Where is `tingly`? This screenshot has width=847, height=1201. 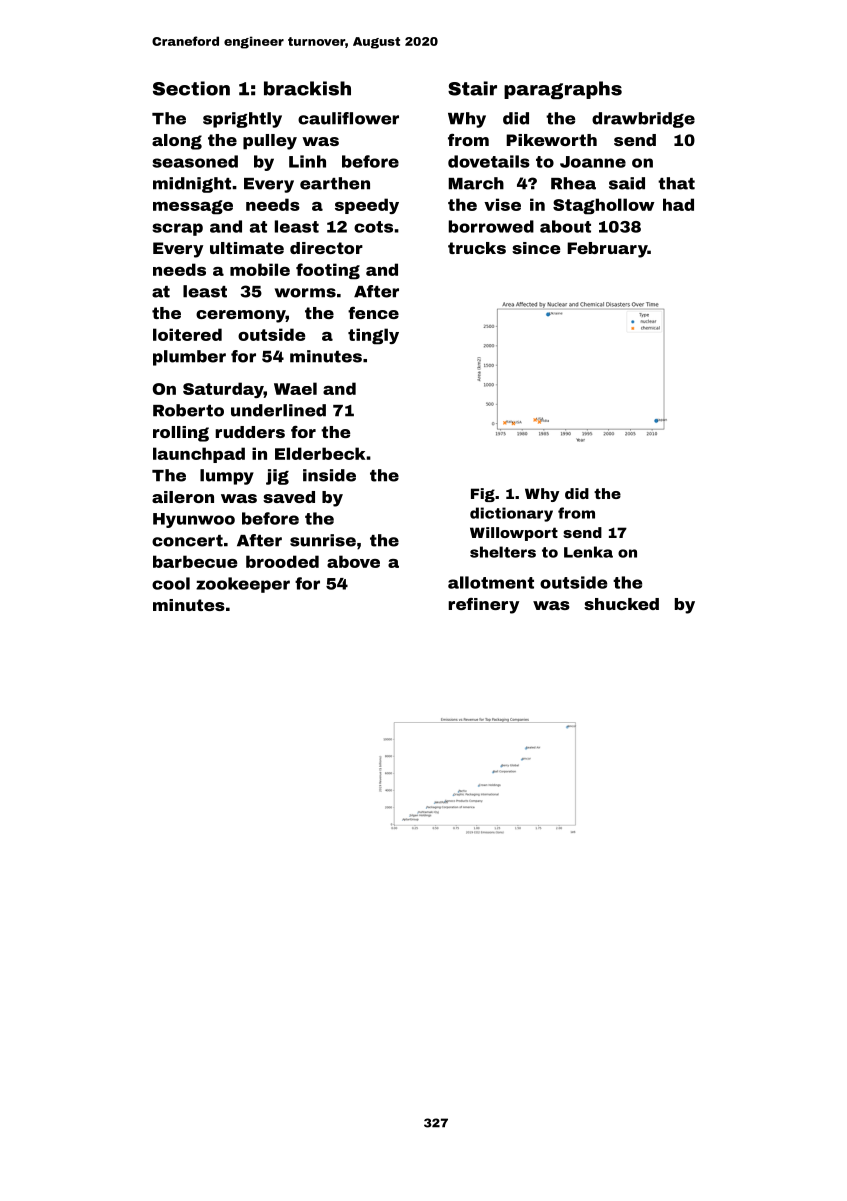
tingly is located at coordinates (373, 336).
